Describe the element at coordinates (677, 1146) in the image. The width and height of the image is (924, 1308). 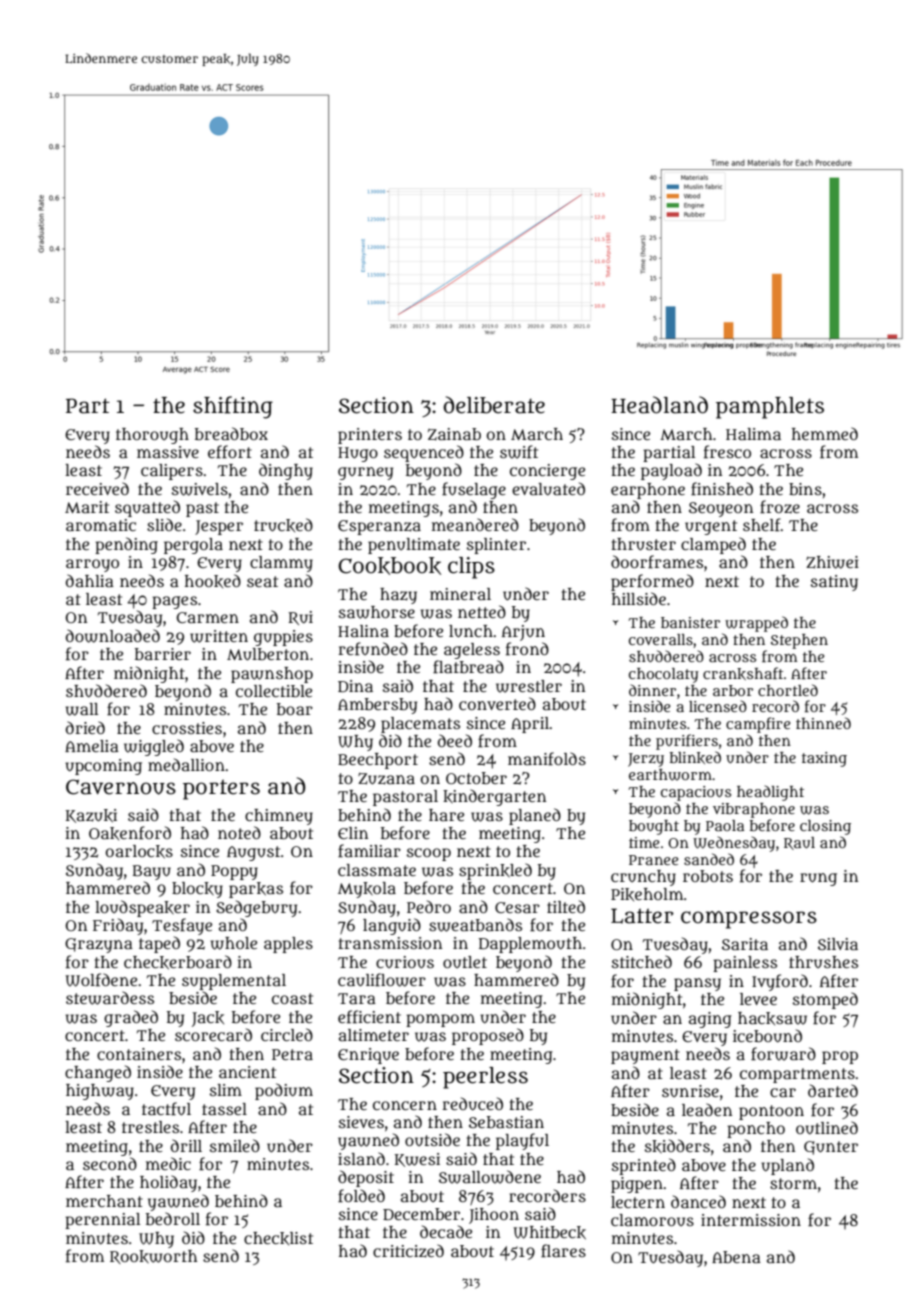
I see `skidders` at that location.
